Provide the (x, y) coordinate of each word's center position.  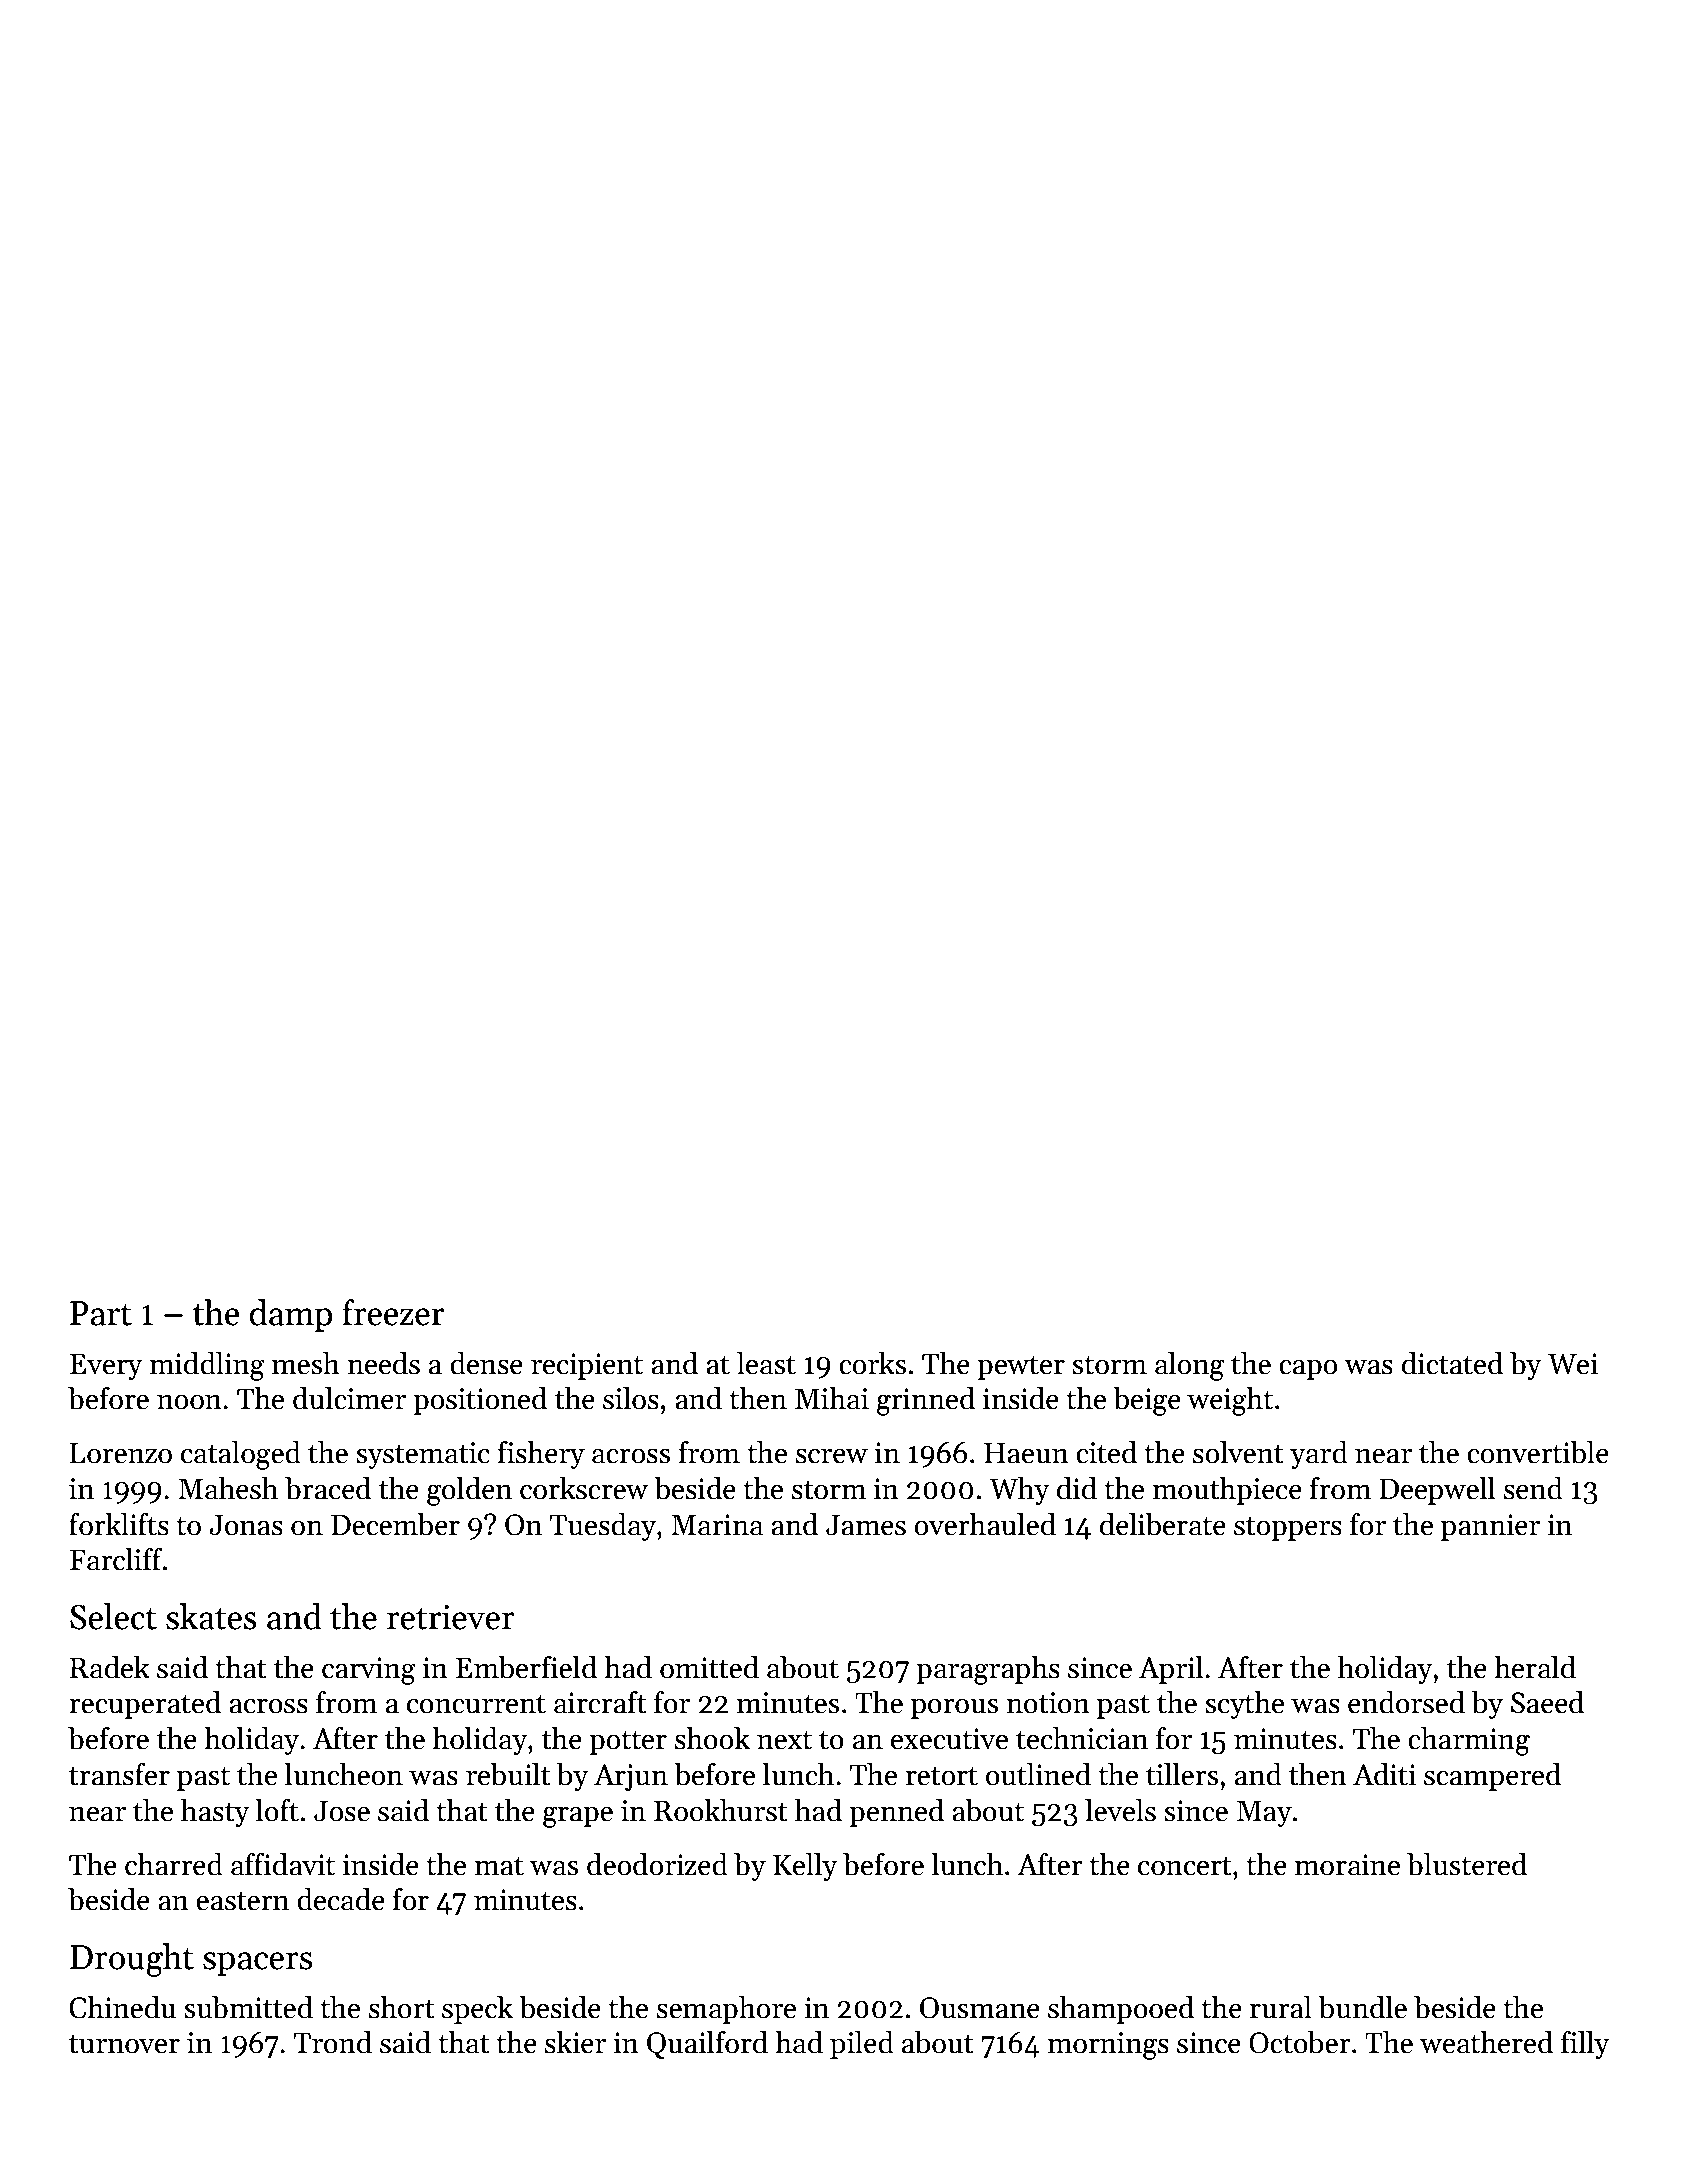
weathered (1486, 2042)
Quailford (707, 2045)
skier (575, 2042)
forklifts (119, 1524)
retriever (451, 1617)
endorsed (1406, 1702)
